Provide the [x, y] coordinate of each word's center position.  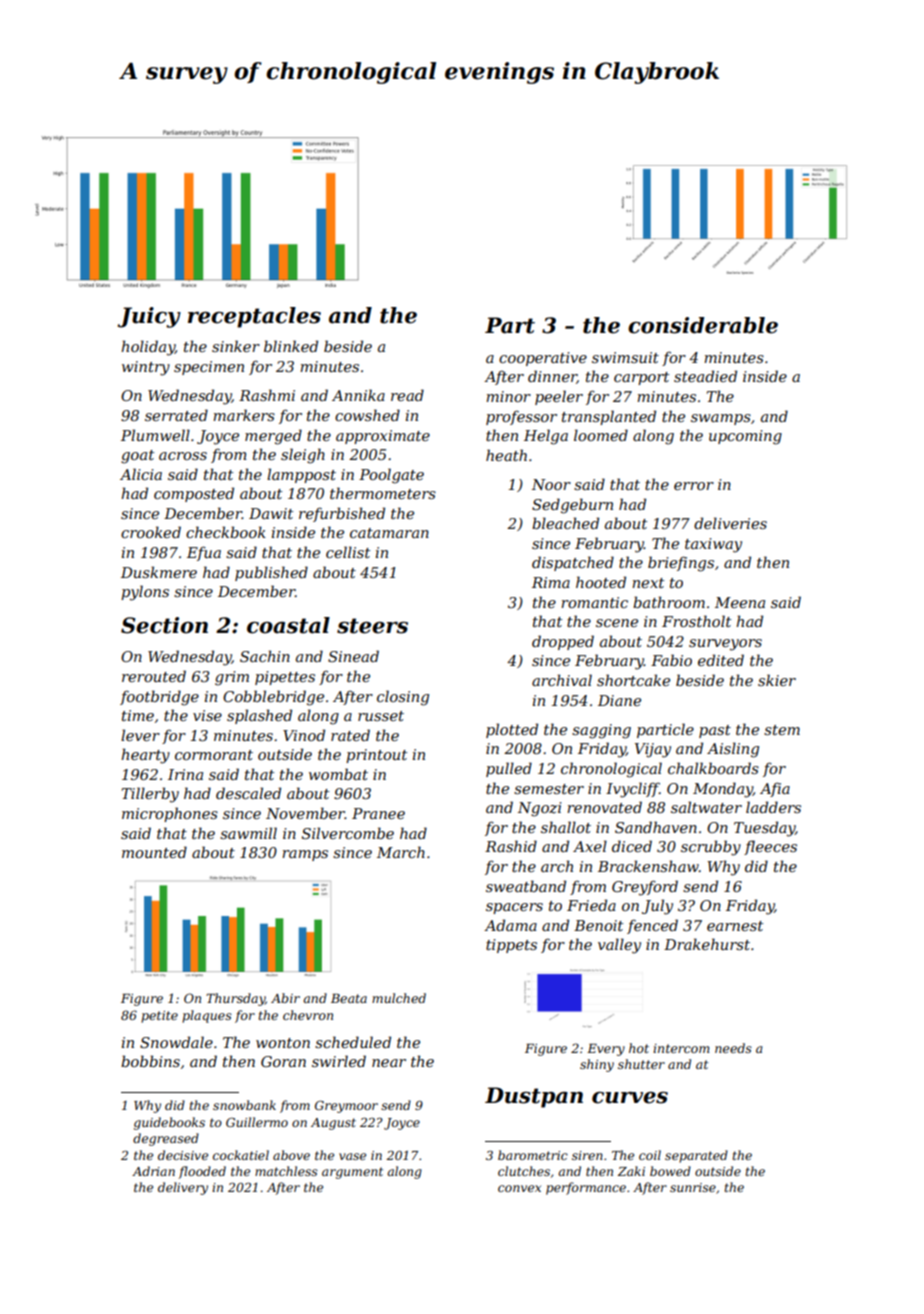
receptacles [254, 317]
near [389, 1063]
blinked [291, 346]
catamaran [389, 533]
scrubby [711, 848]
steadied [705, 376]
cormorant [214, 755]
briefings [681, 564]
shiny [597, 1065]
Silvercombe [348, 833]
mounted [154, 852]
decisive [183, 1155]
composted [194, 494]
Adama [510, 925]
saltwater [706, 807]
